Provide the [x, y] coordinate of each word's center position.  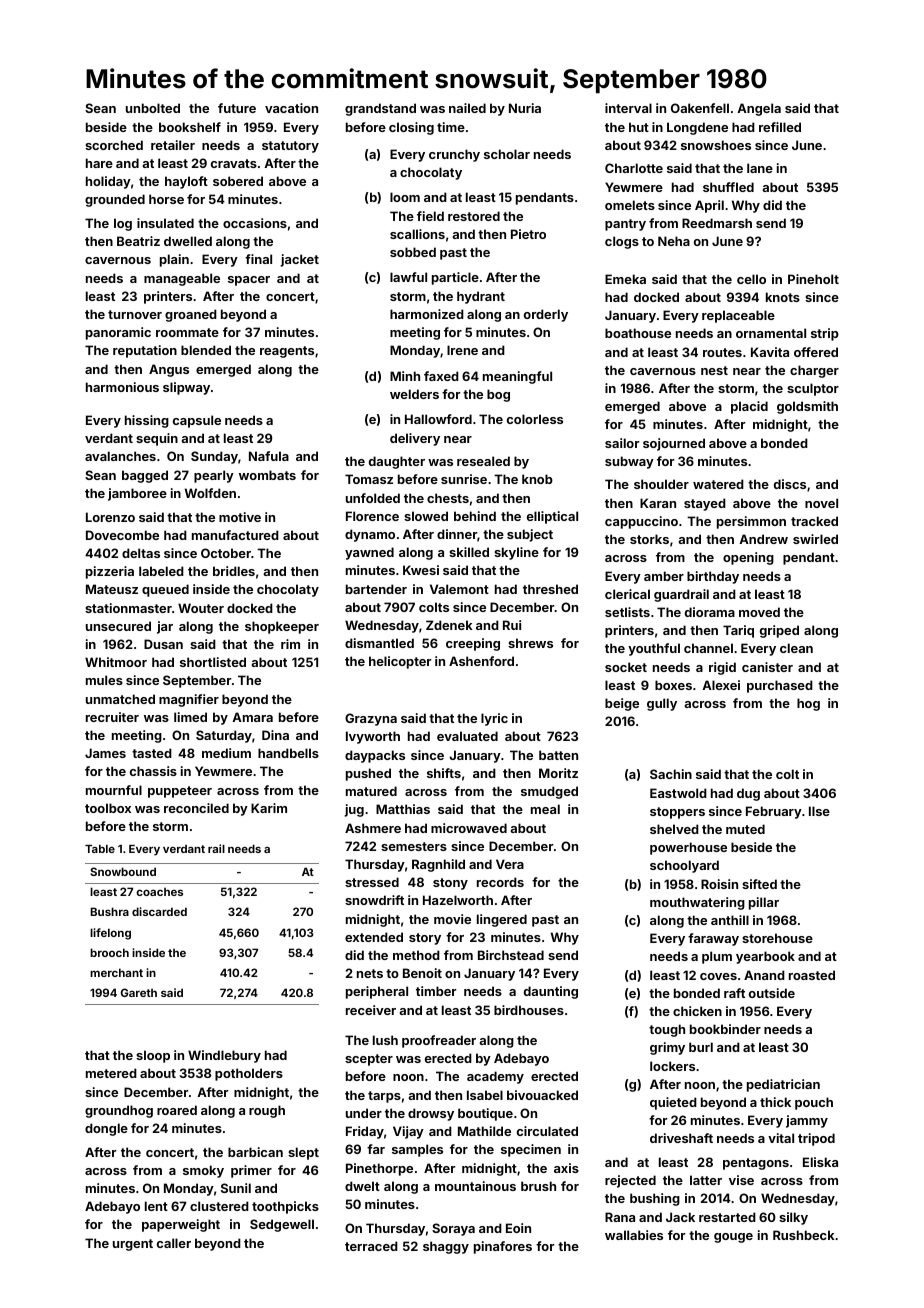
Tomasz [369, 479]
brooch [109, 952]
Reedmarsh [717, 223]
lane [760, 168]
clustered [219, 1206]
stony [450, 884]
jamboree [137, 494]
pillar [764, 903]
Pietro [528, 234]
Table [100, 849]
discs [790, 484]
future [237, 108]
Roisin [719, 884]
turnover [135, 314]
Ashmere [373, 828]
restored [474, 216]
